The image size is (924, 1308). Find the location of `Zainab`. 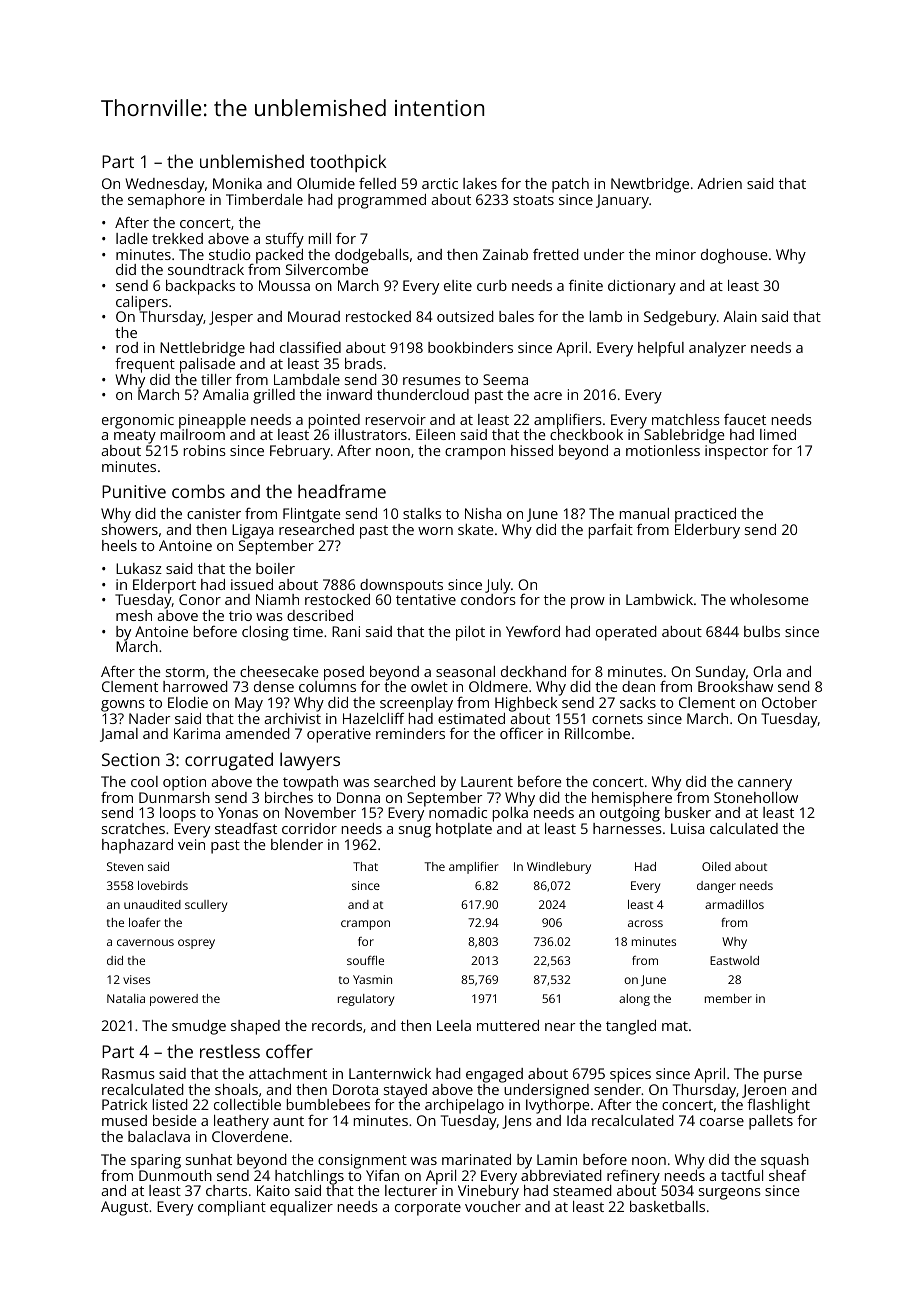

Zainab is located at coordinates (505, 254).
